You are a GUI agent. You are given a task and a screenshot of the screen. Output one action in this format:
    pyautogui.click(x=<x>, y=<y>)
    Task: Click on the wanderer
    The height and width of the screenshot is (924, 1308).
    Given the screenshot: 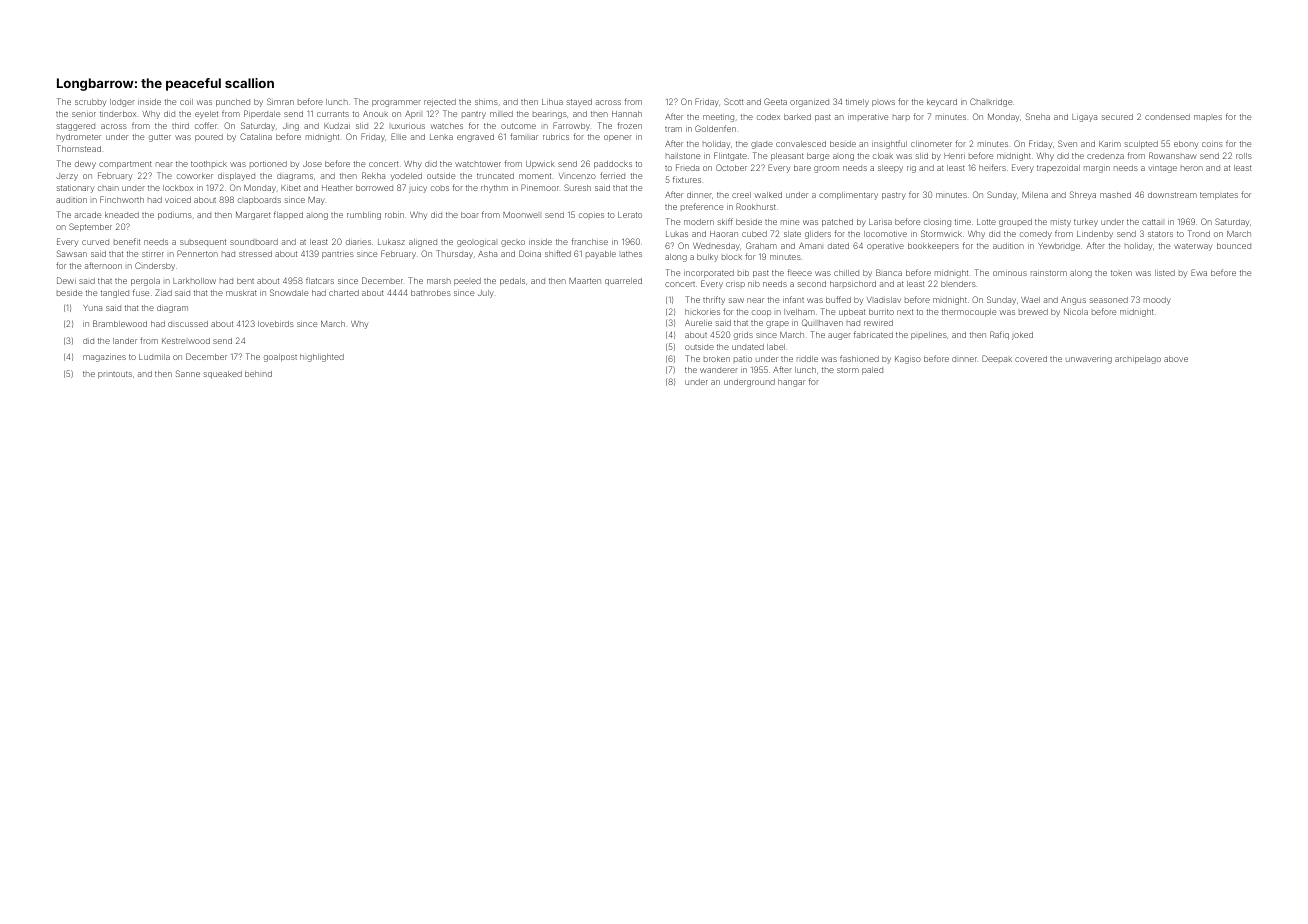 What is the action you would take?
    pyautogui.click(x=719, y=370)
